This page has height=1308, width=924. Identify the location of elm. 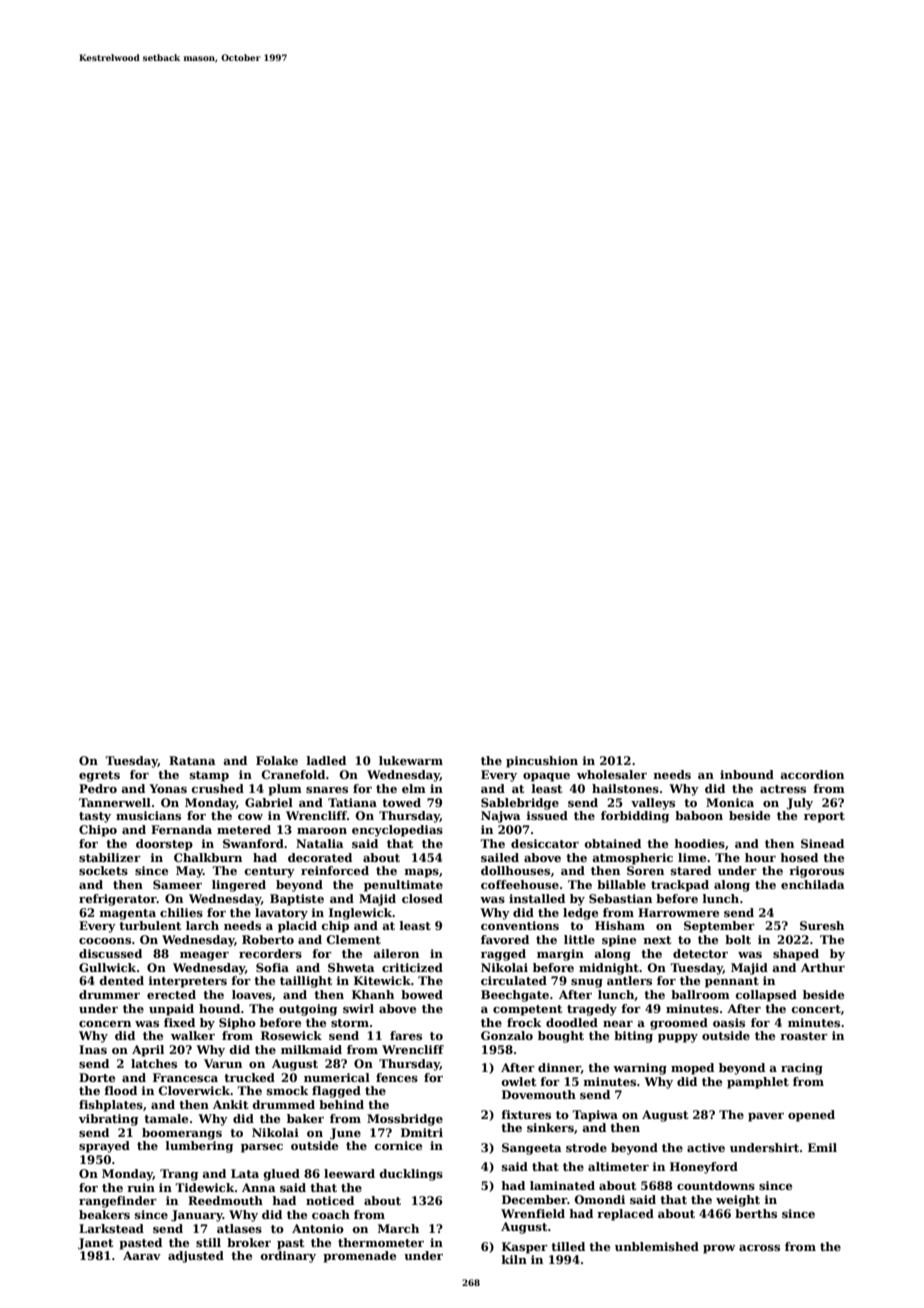
(414, 788).
